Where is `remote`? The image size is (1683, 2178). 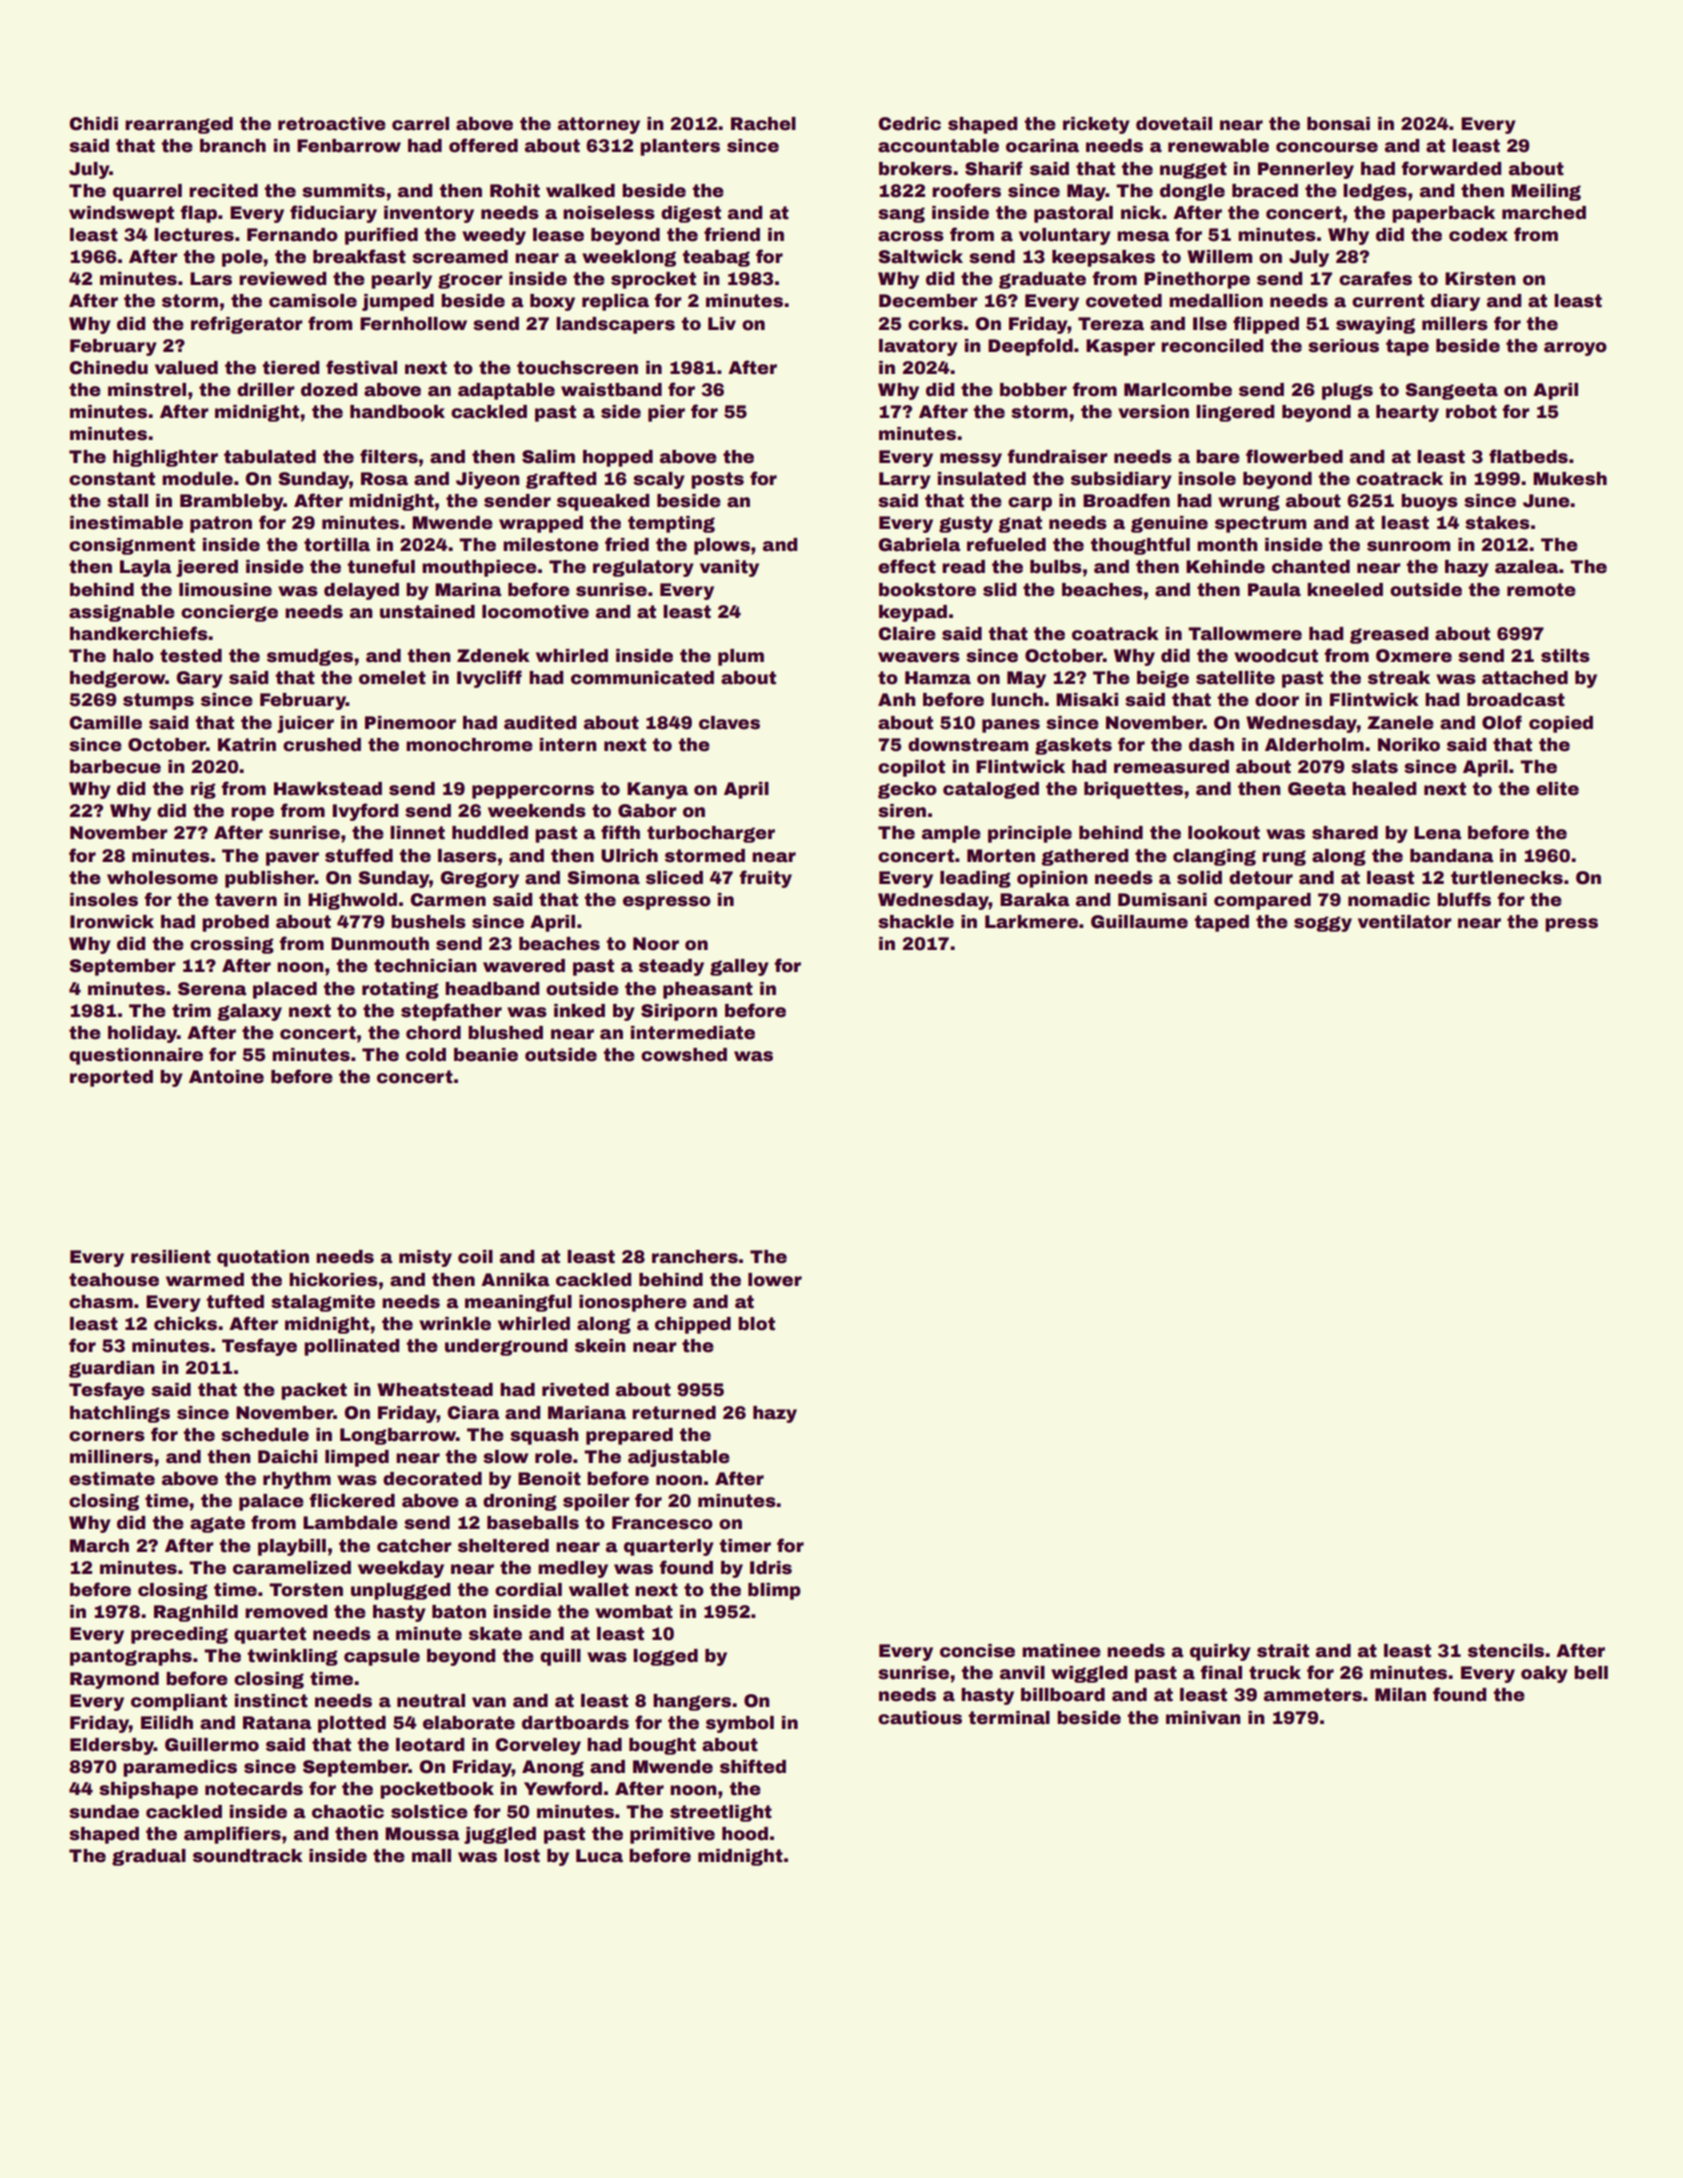
remote is located at coordinates (1541, 590).
